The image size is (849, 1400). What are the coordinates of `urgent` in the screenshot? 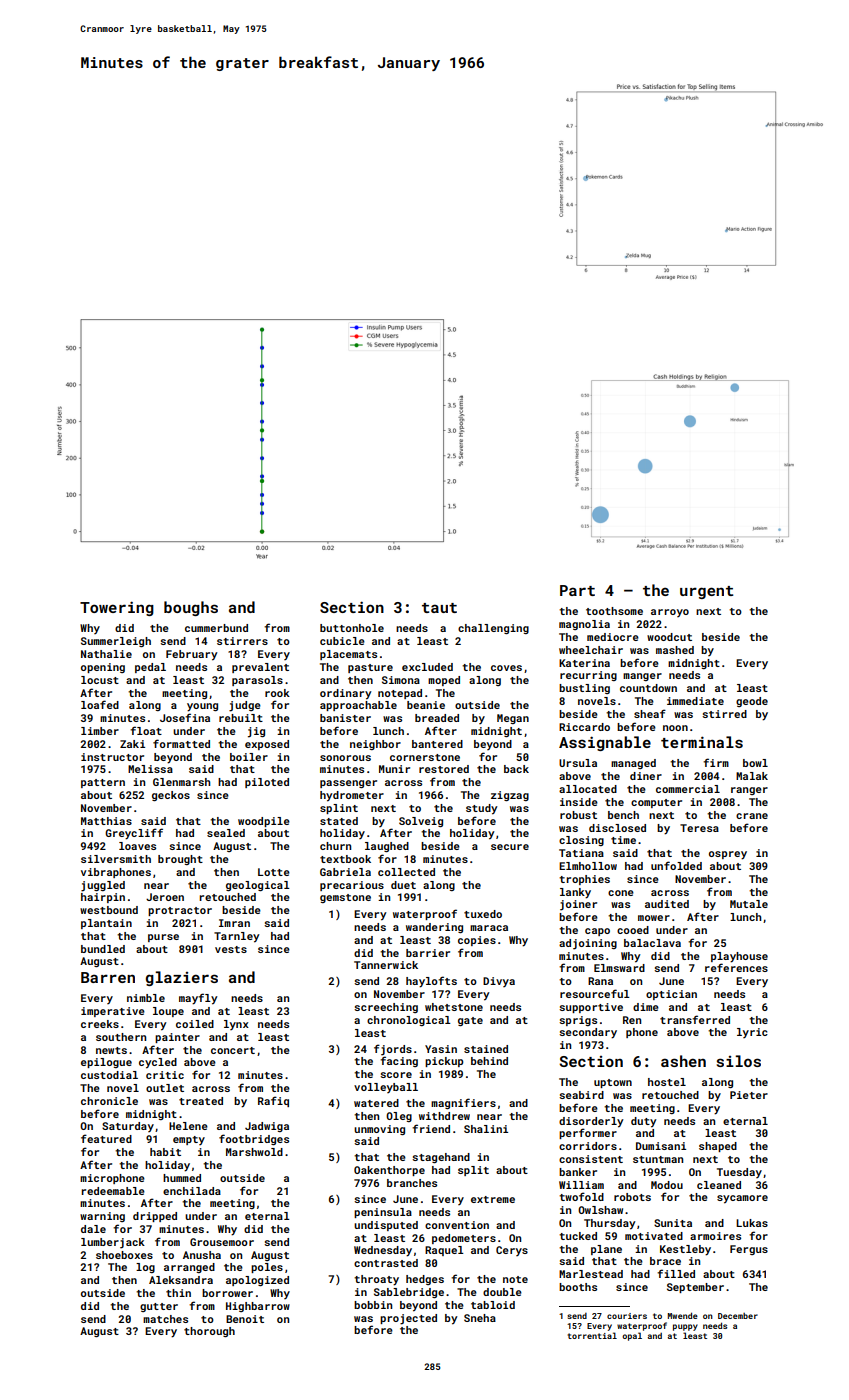 It's located at (706, 592).
